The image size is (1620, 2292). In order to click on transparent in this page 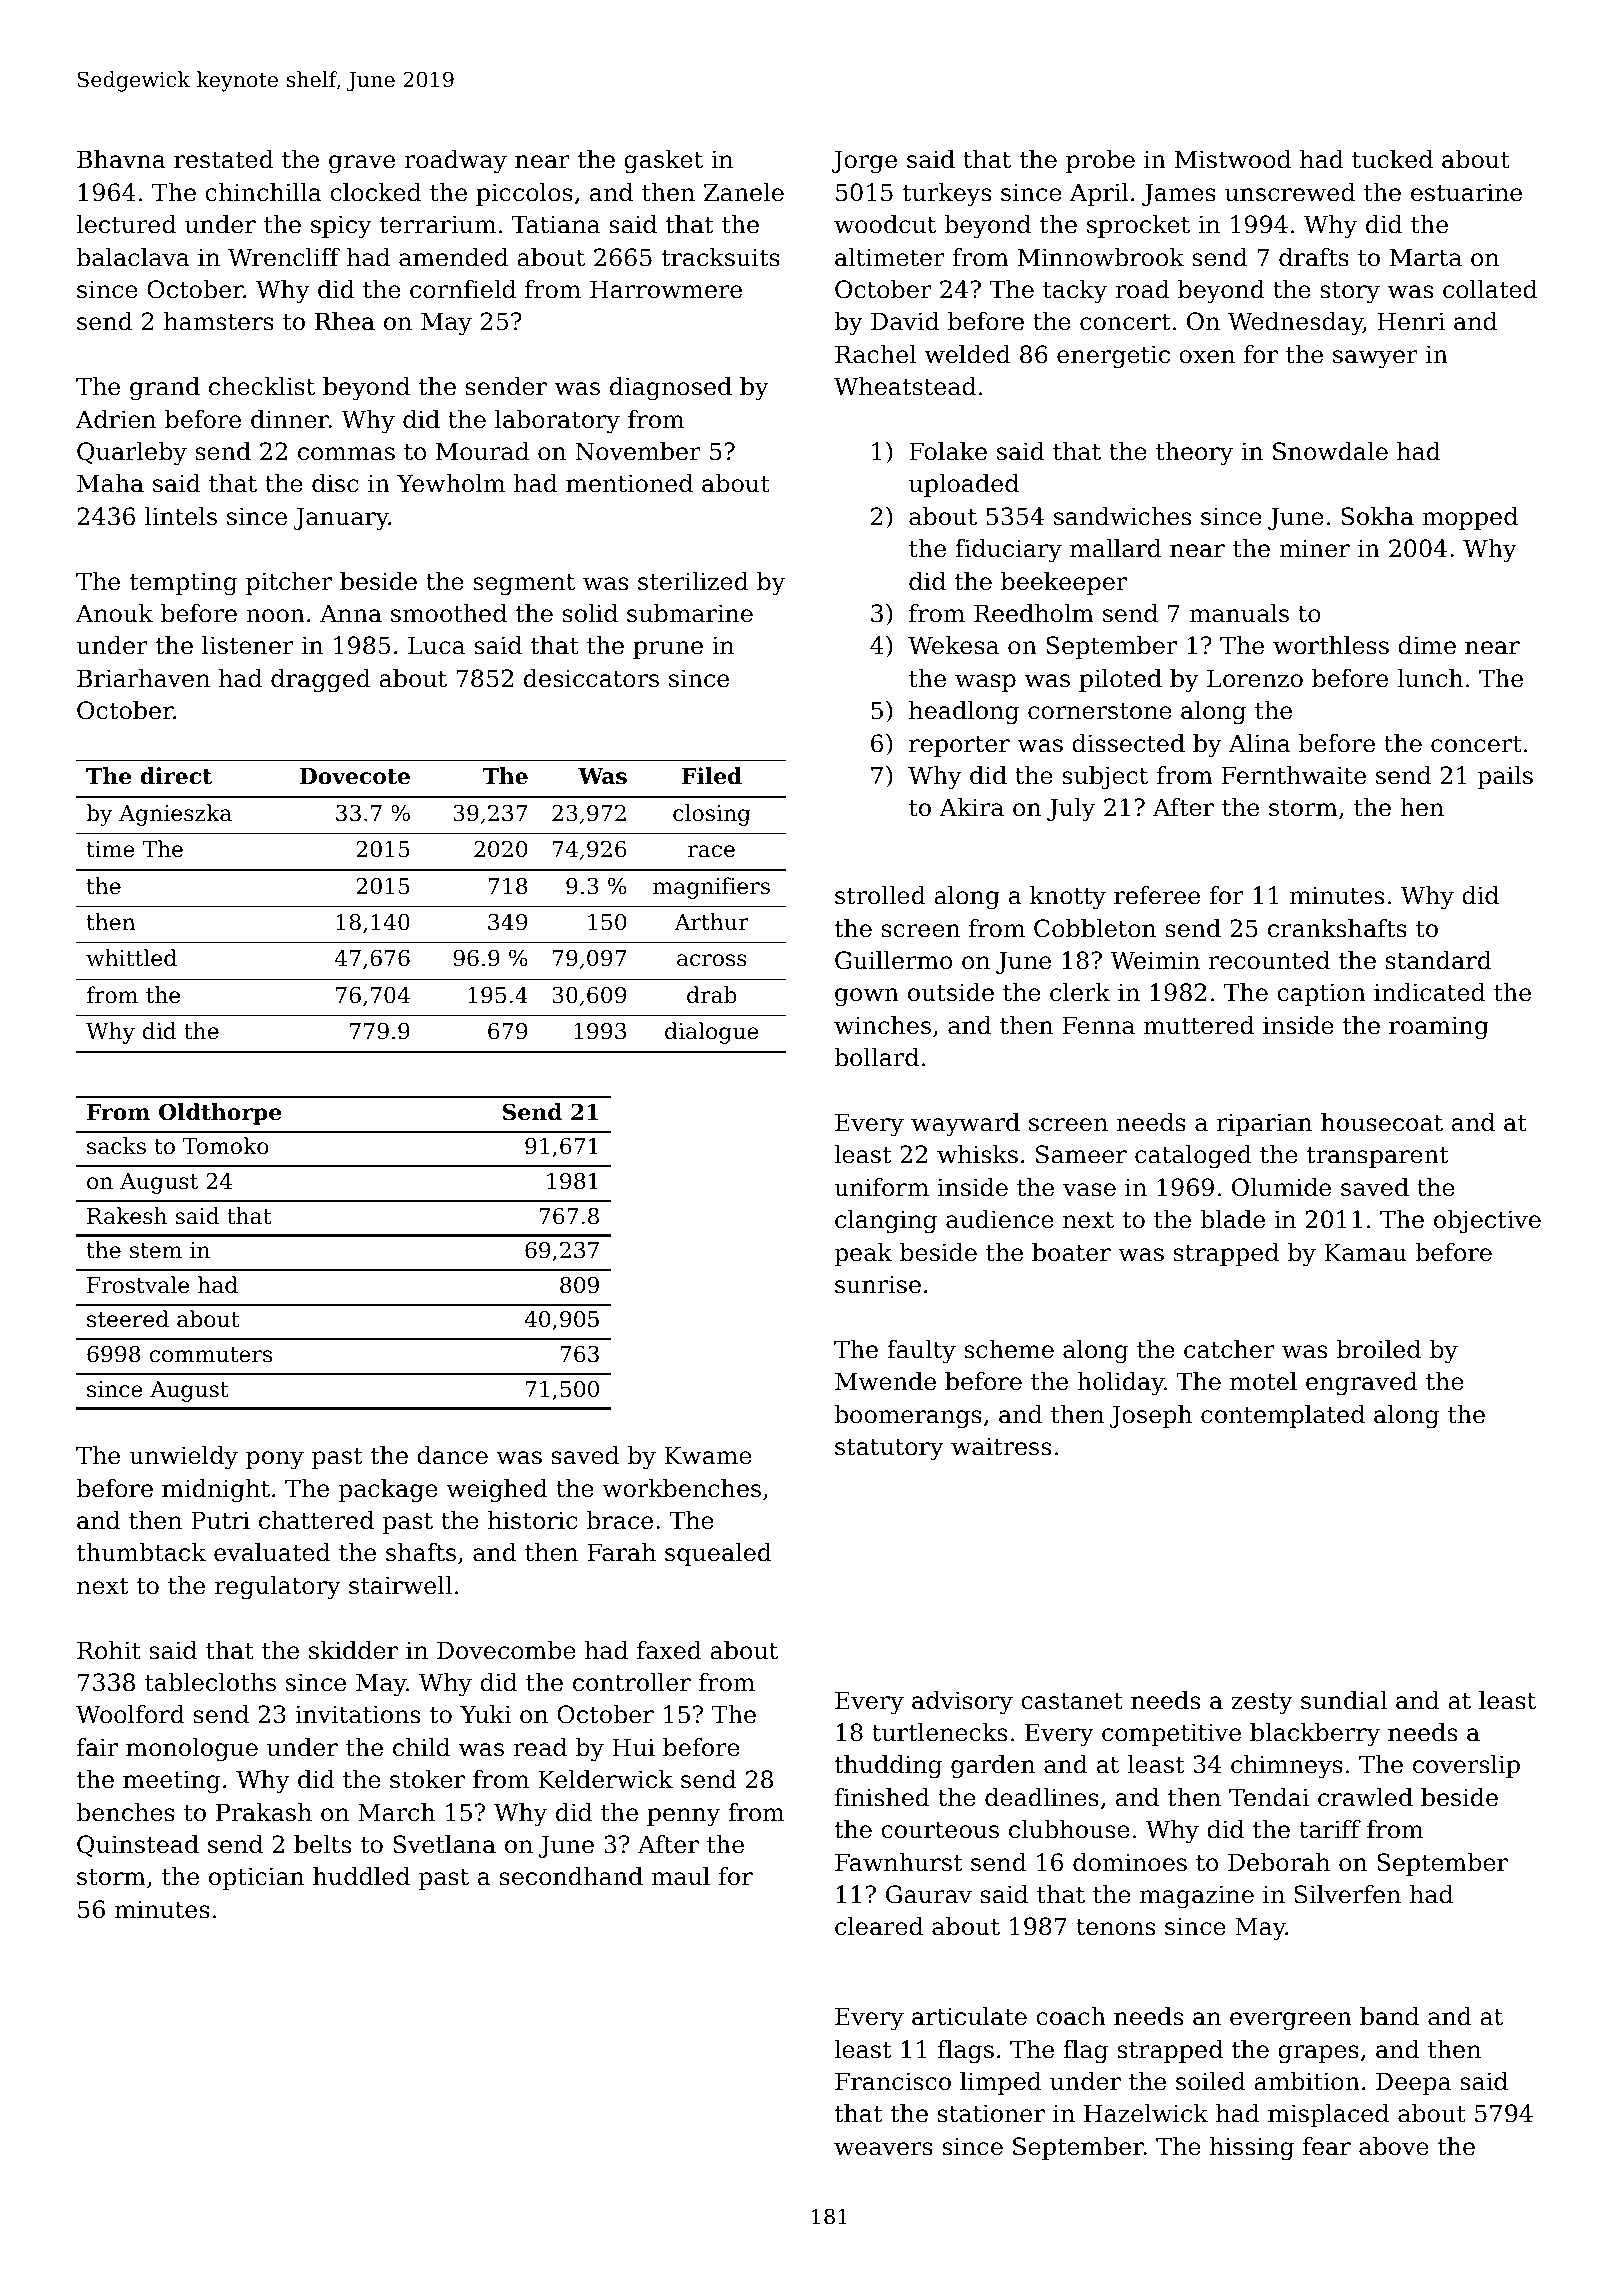, I will do `click(1377, 1157)`.
